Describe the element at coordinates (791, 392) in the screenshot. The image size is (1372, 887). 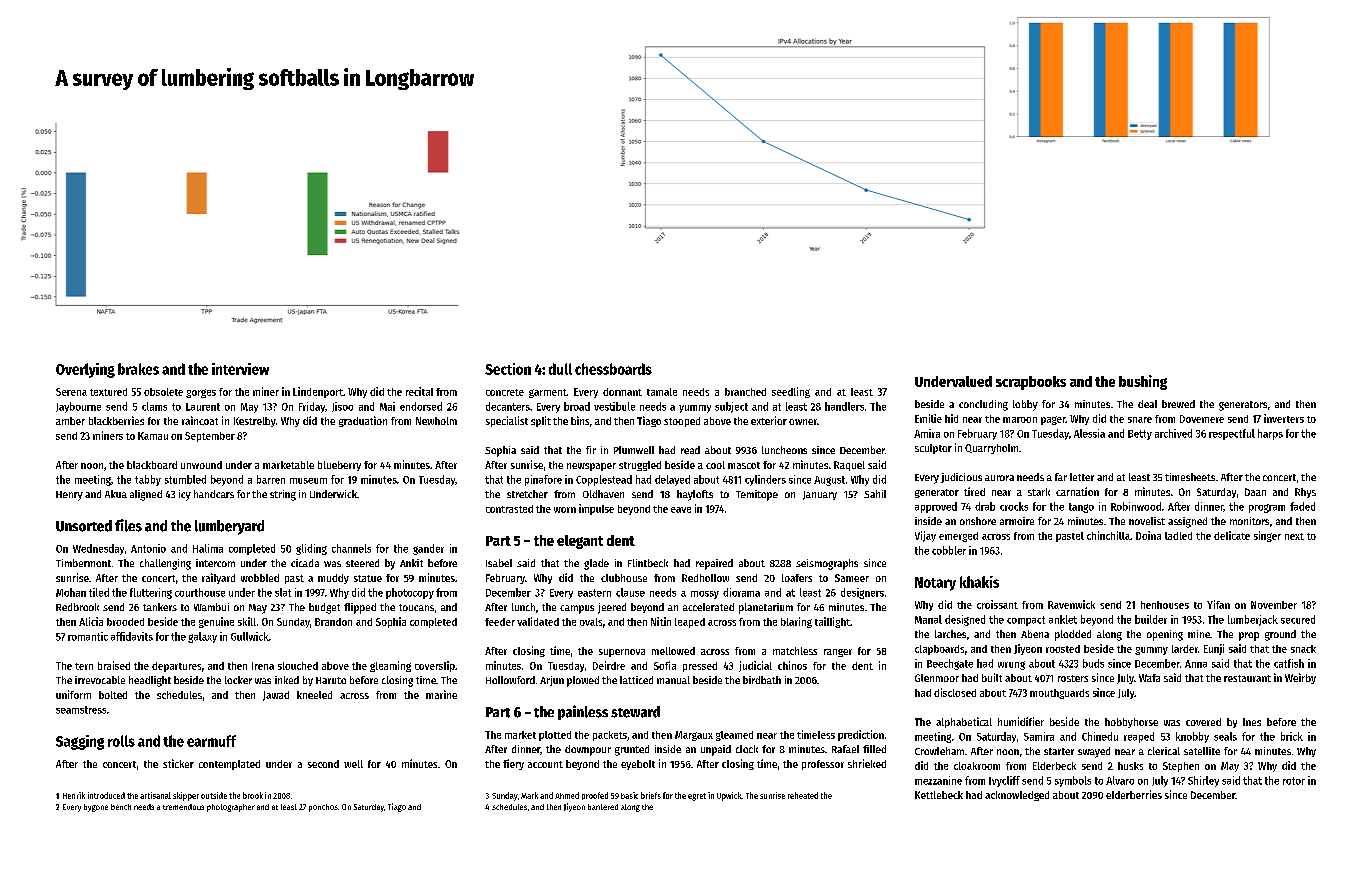
I see `seedling` at that location.
